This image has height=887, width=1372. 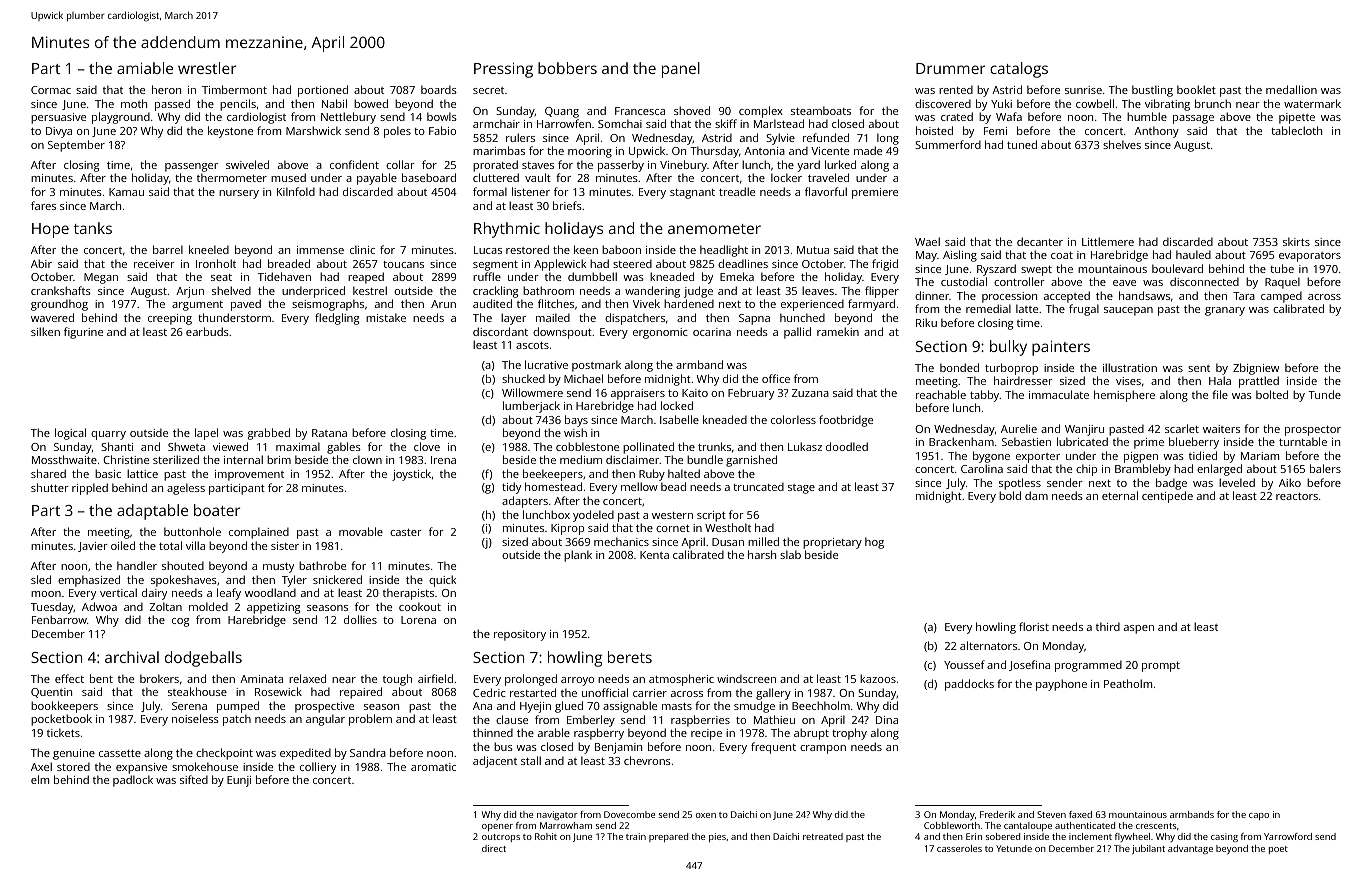 I want to click on hauled, so click(x=1193, y=254).
